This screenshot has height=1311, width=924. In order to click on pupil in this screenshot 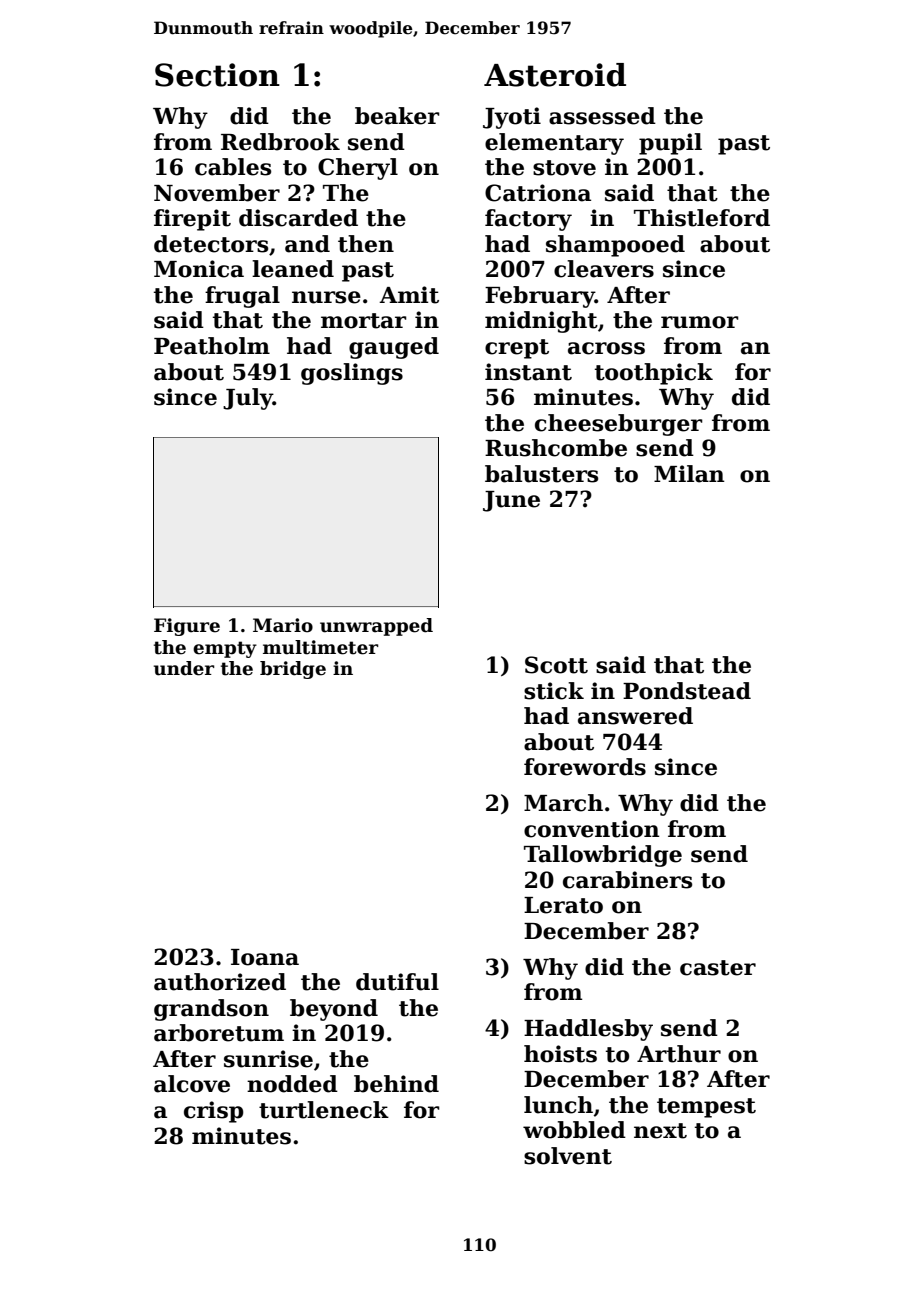, I will do `click(670, 144)`.
